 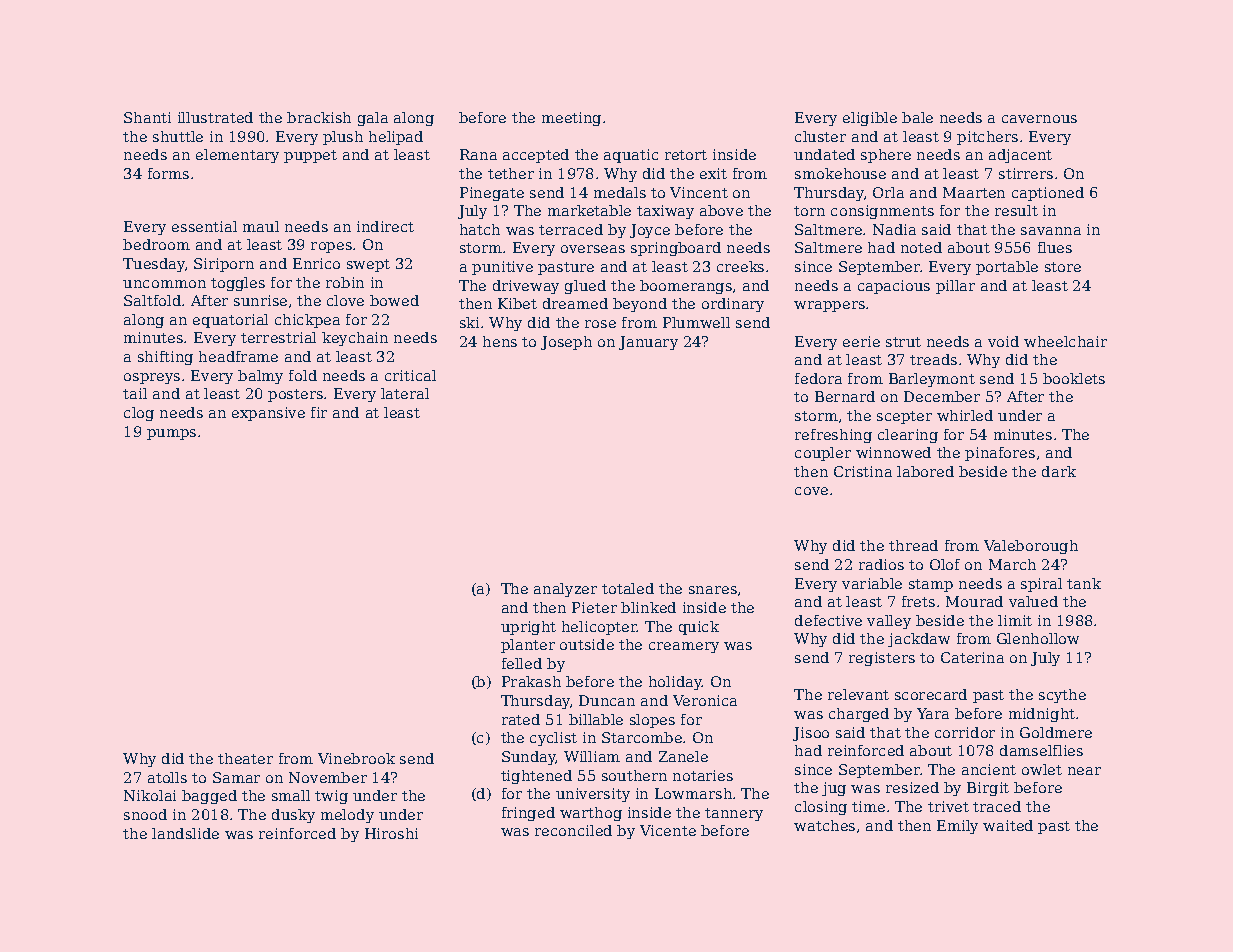 I want to click on January, so click(x=648, y=343).
